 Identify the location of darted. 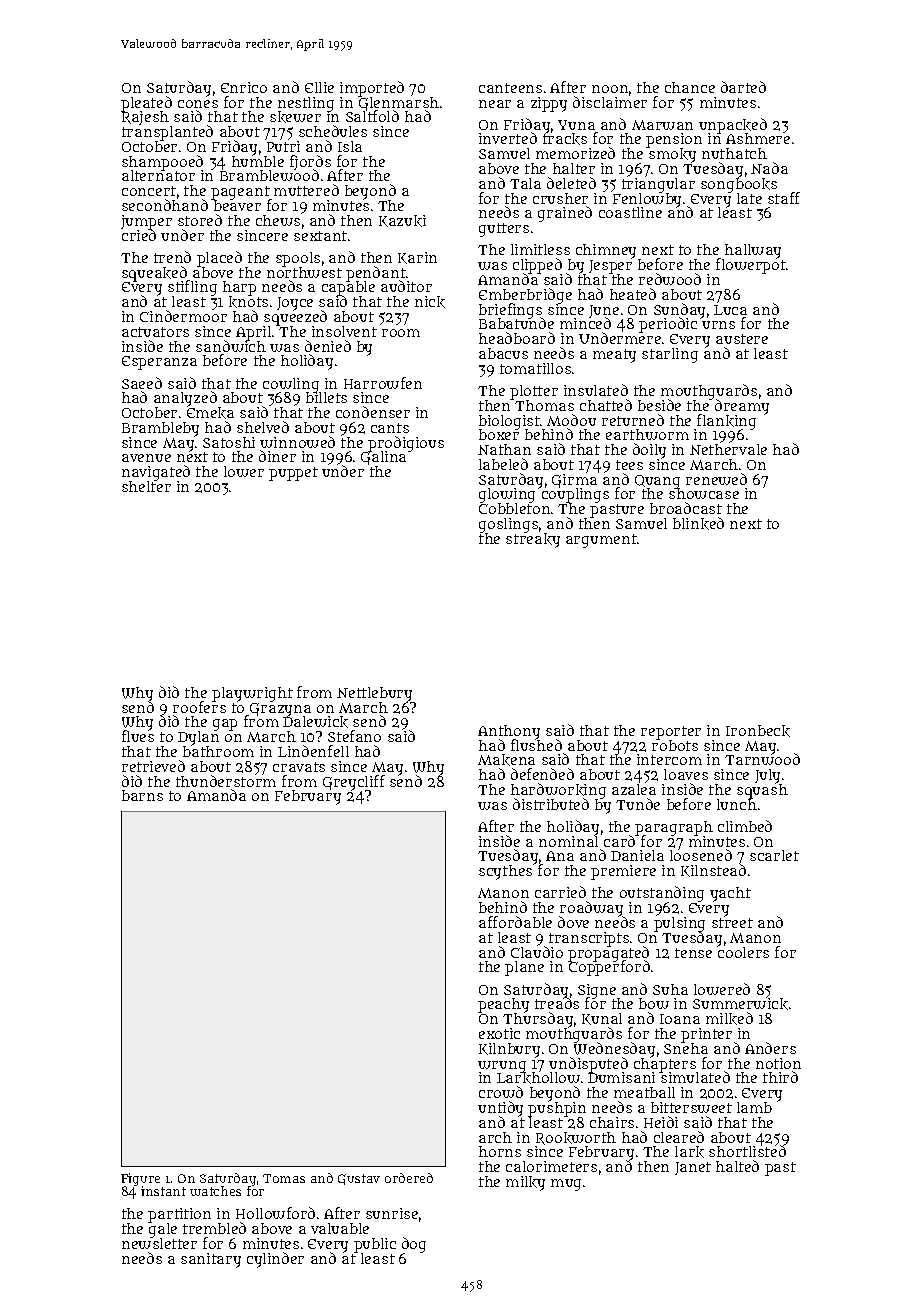
(743, 87).
